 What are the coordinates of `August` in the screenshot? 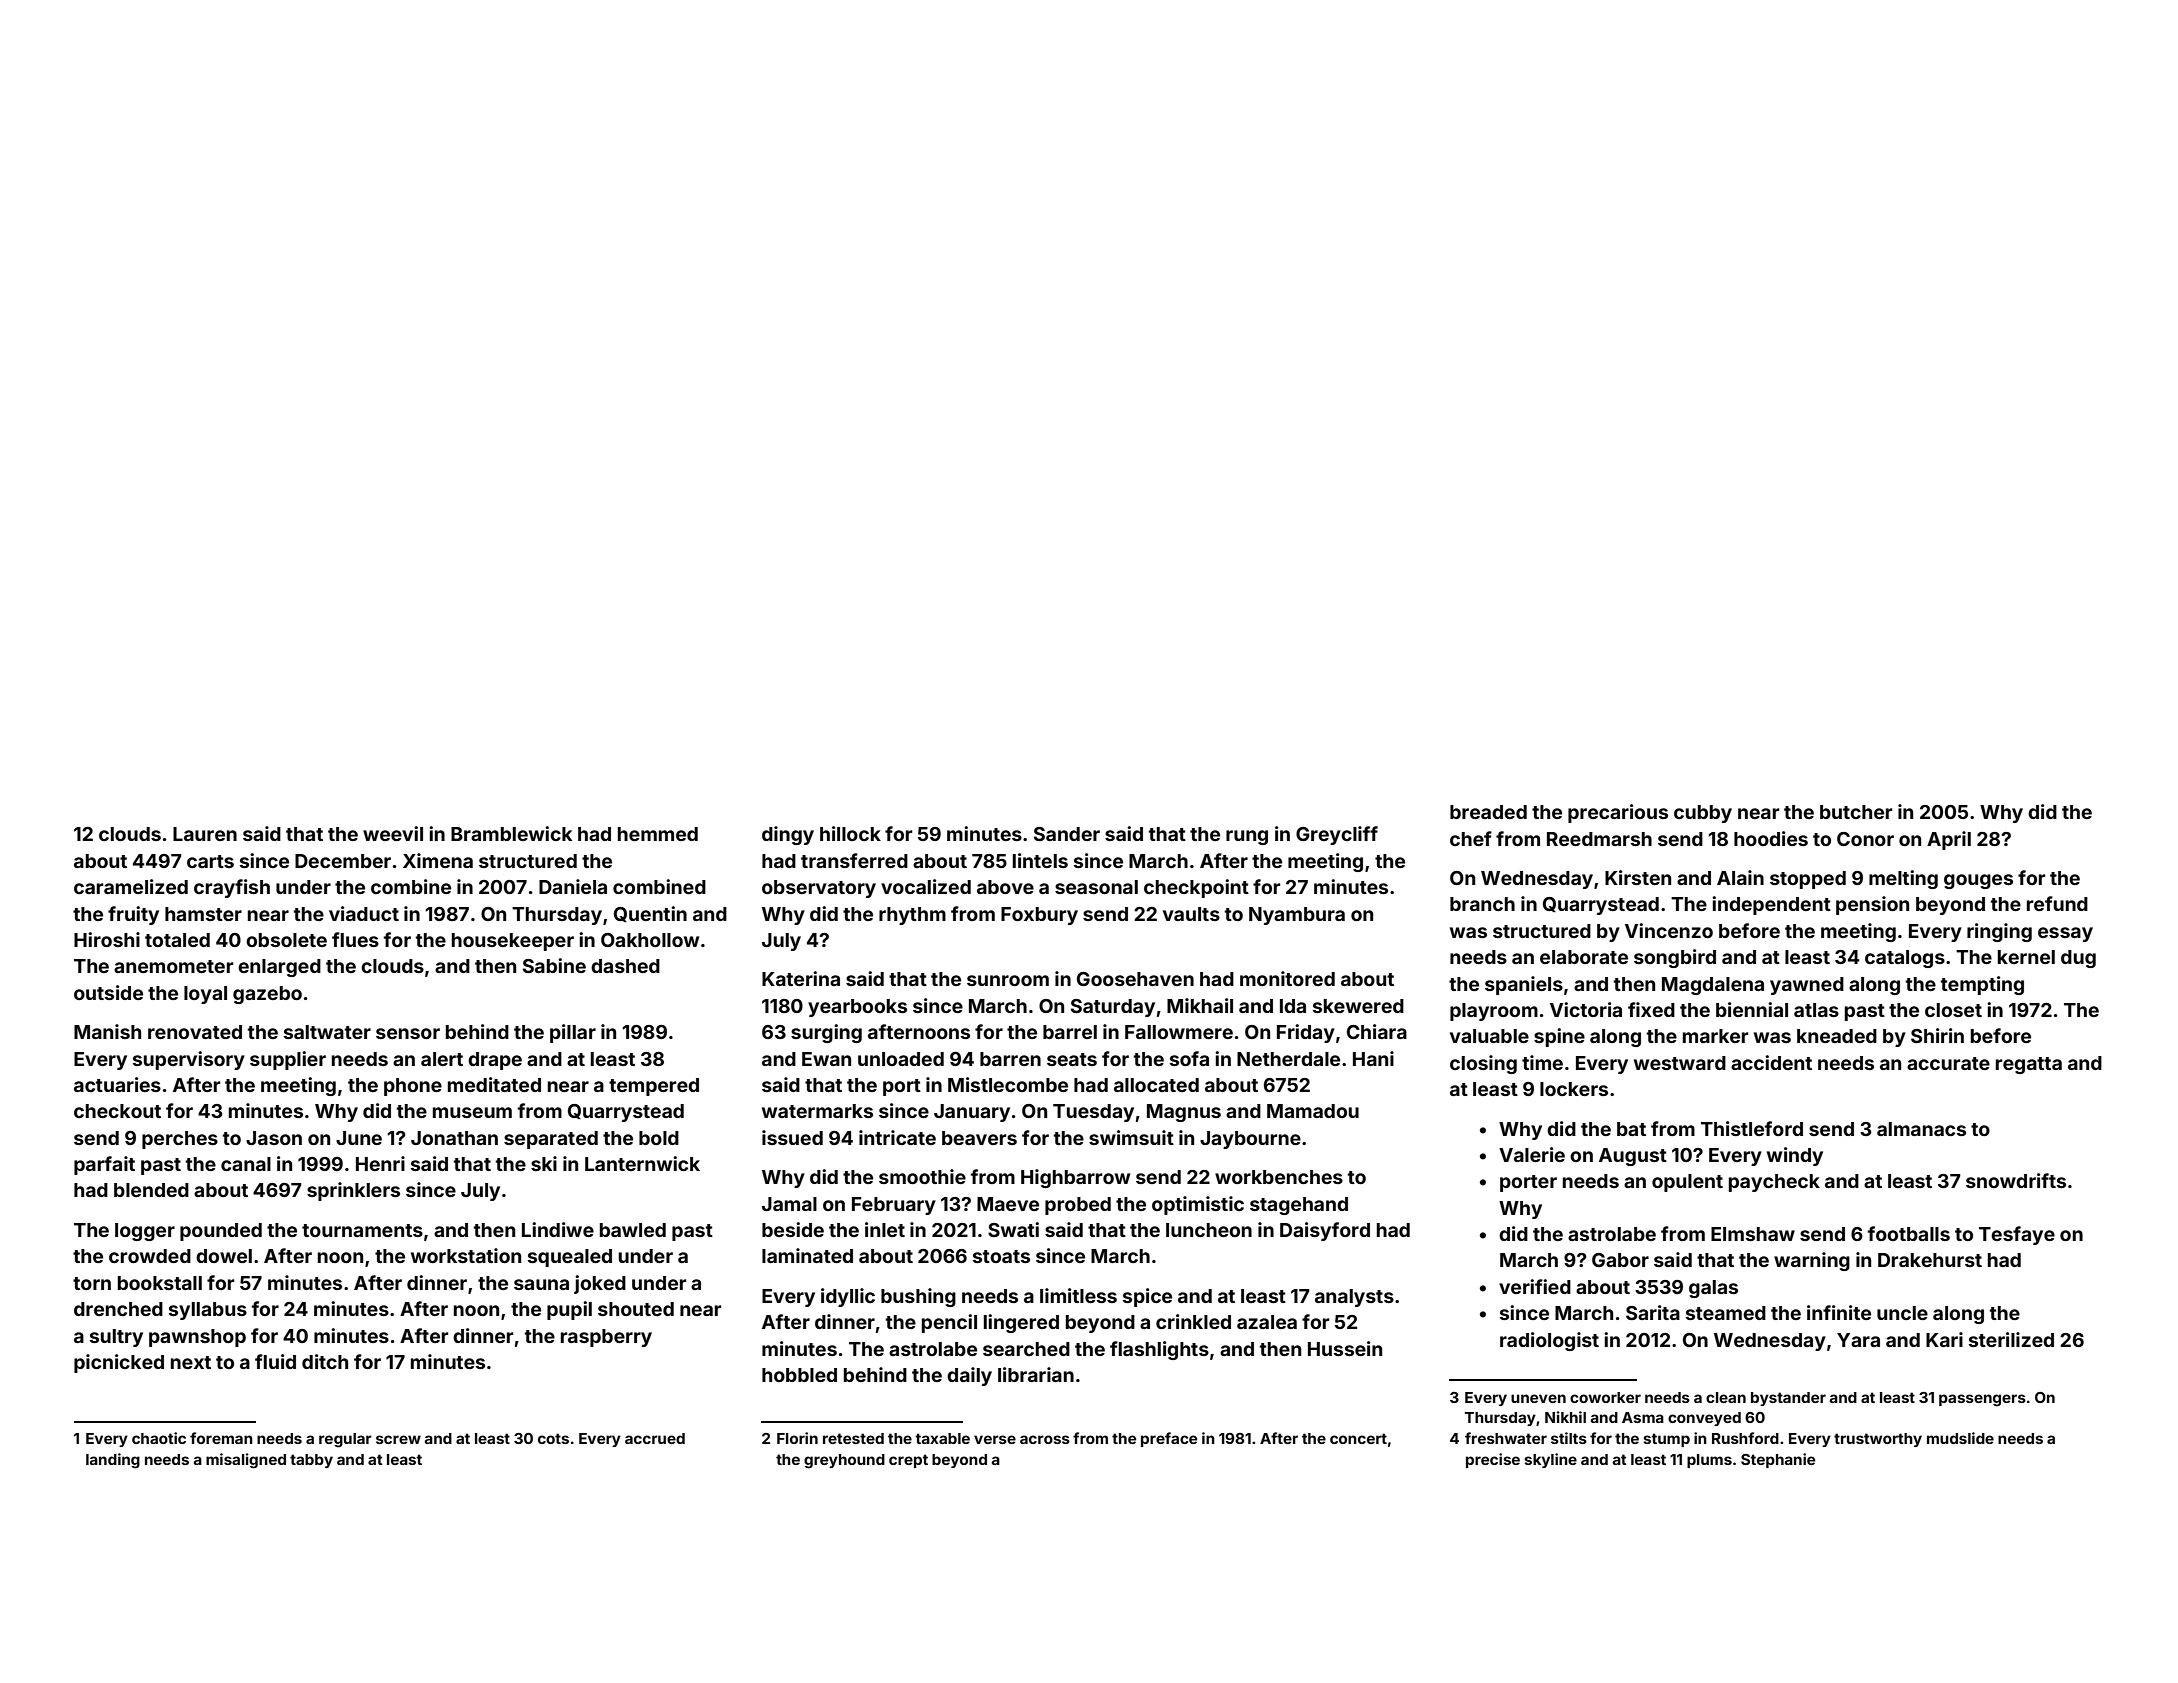 It's located at (1633, 1157).
